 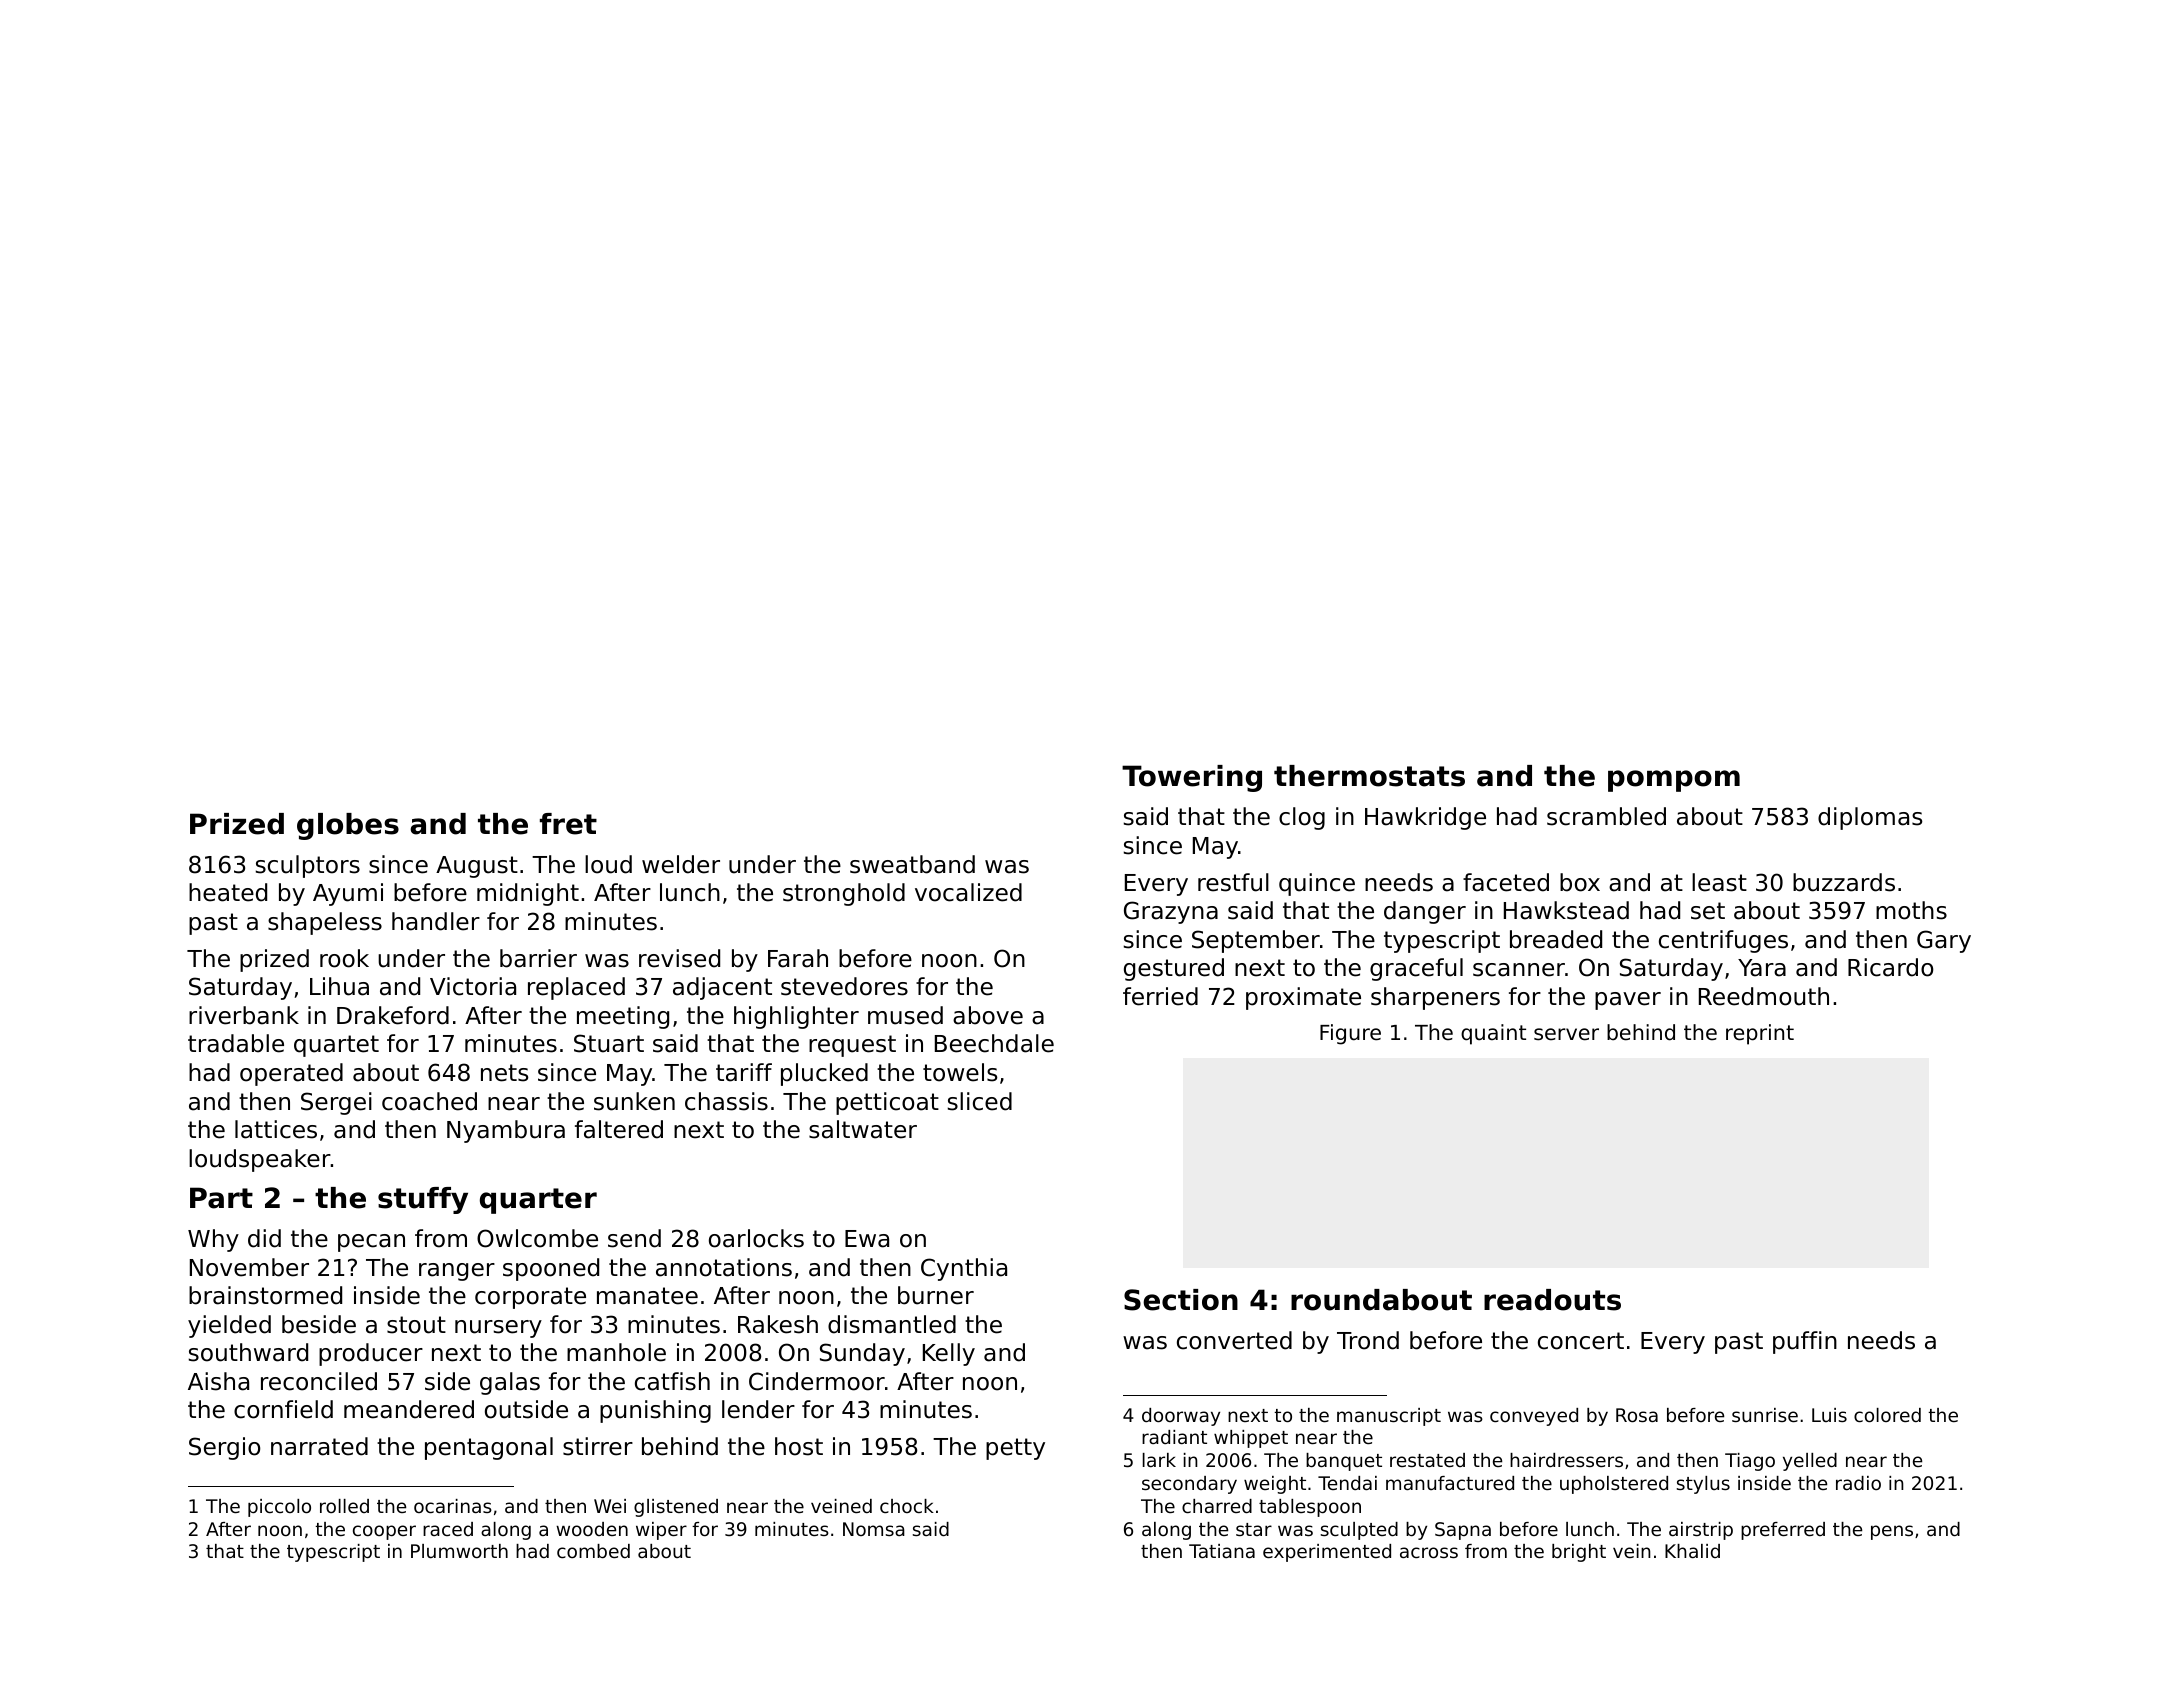 What do you see at coordinates (348, 826) in the document?
I see `globes` at bounding box center [348, 826].
